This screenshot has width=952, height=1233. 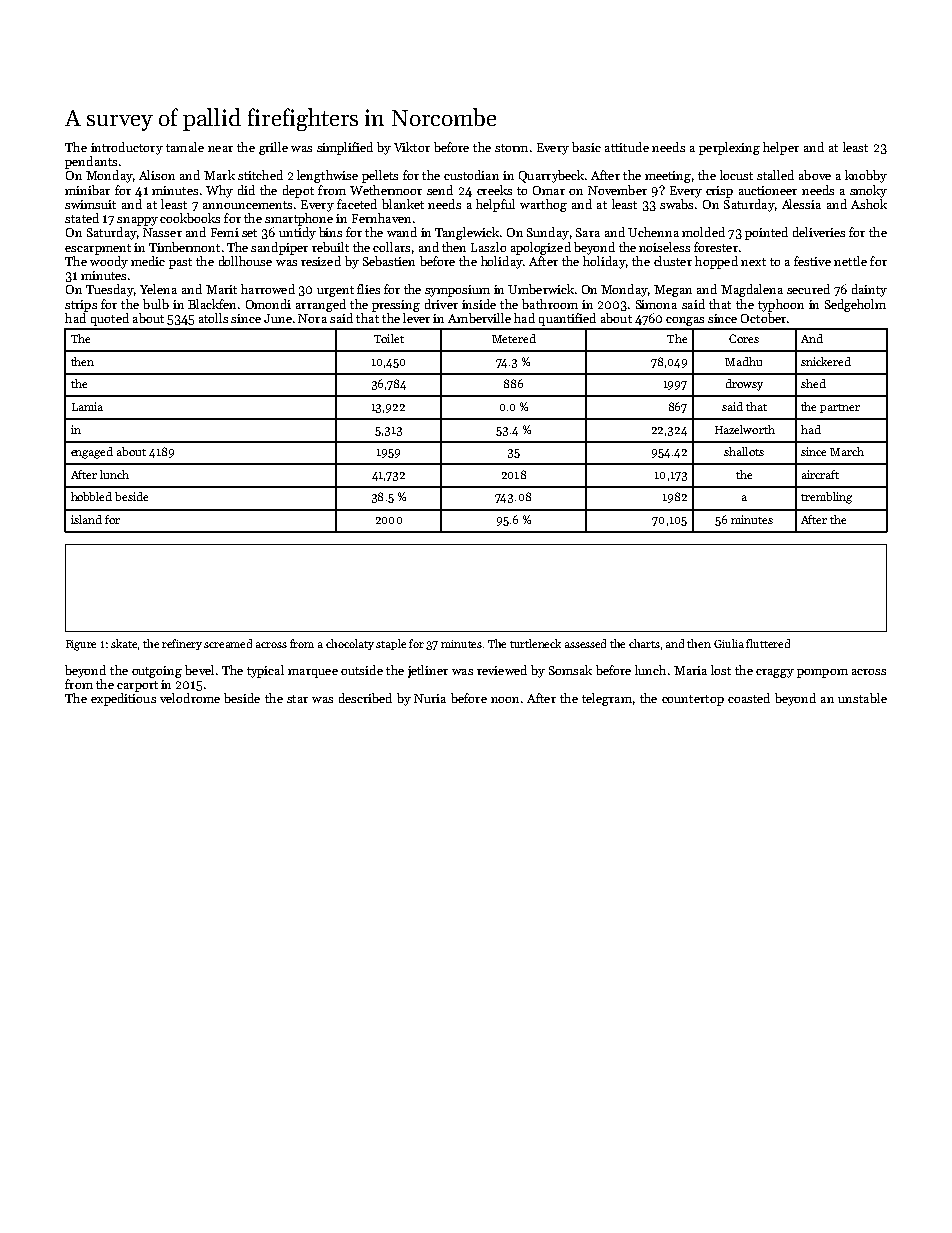 I want to click on introductory, so click(x=127, y=148).
